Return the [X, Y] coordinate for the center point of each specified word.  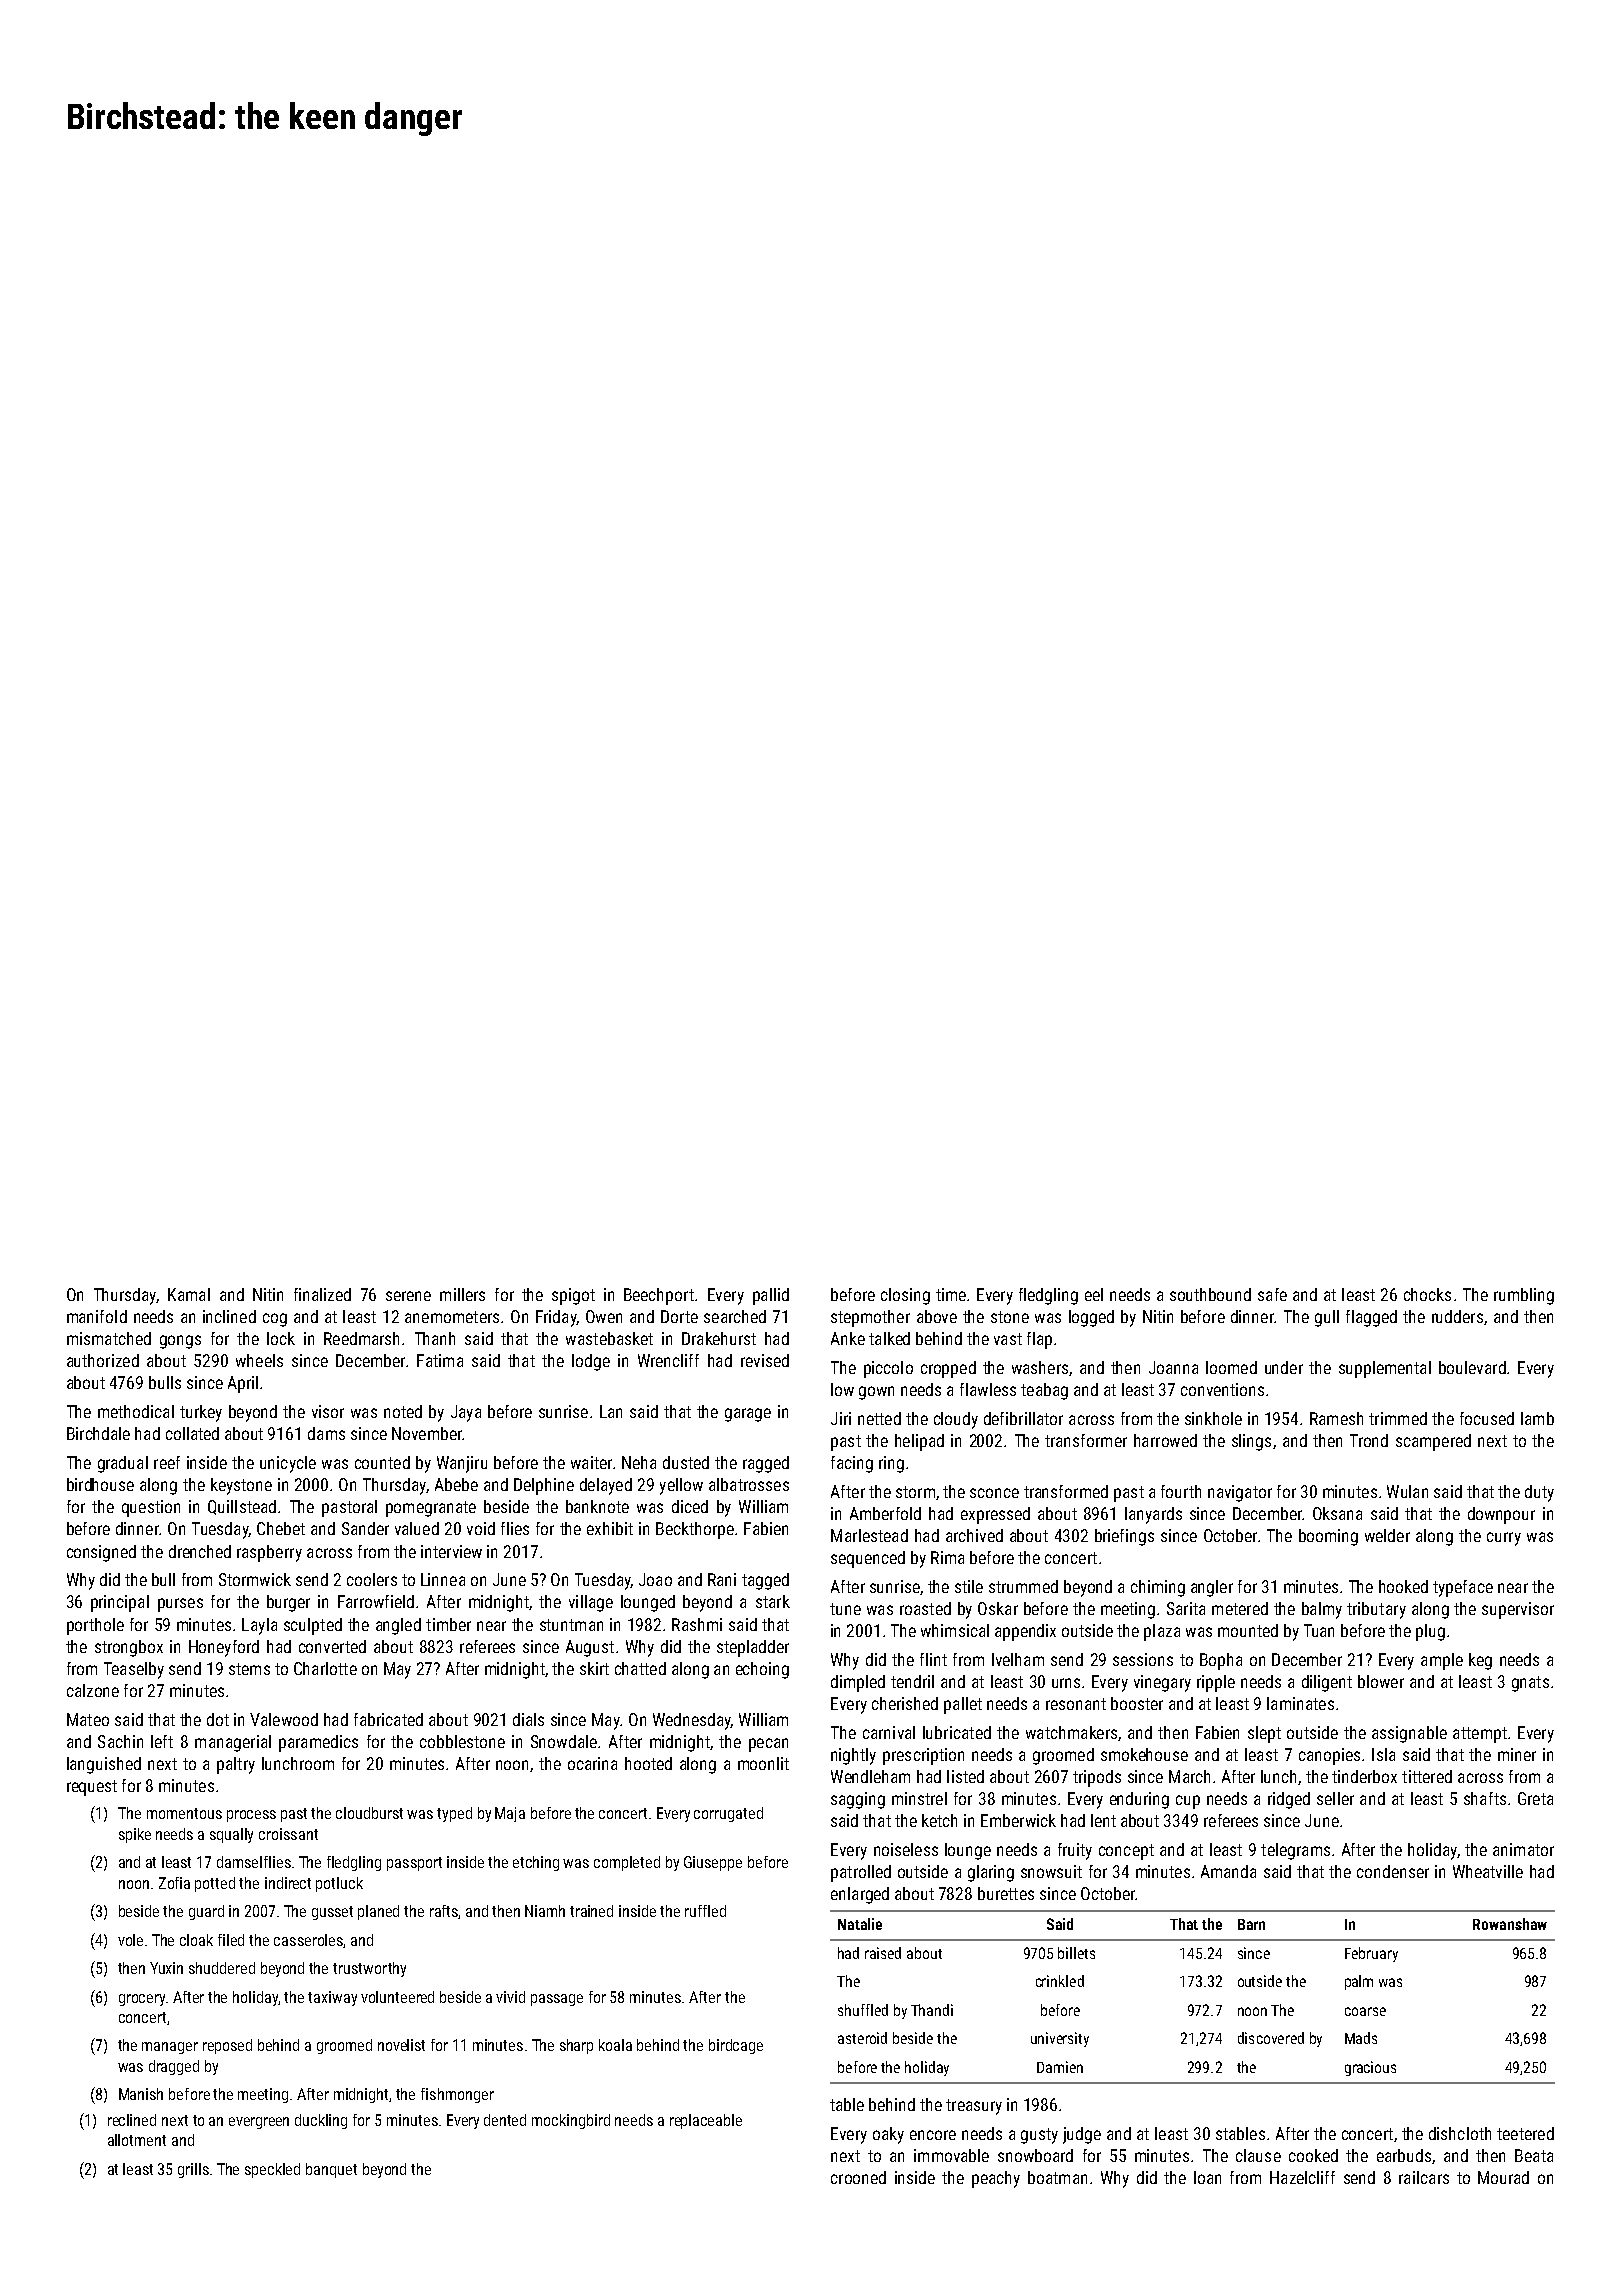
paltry [236, 1765]
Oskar [998, 1608]
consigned [101, 1553]
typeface [1463, 1588]
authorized [103, 1360]
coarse [1365, 2011]
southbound [1210, 1294]
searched [735, 1316]
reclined [132, 2120]
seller [1335, 1798]
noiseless [906, 1849]
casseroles [308, 1940]
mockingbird [571, 2121]
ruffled [705, 1911]
